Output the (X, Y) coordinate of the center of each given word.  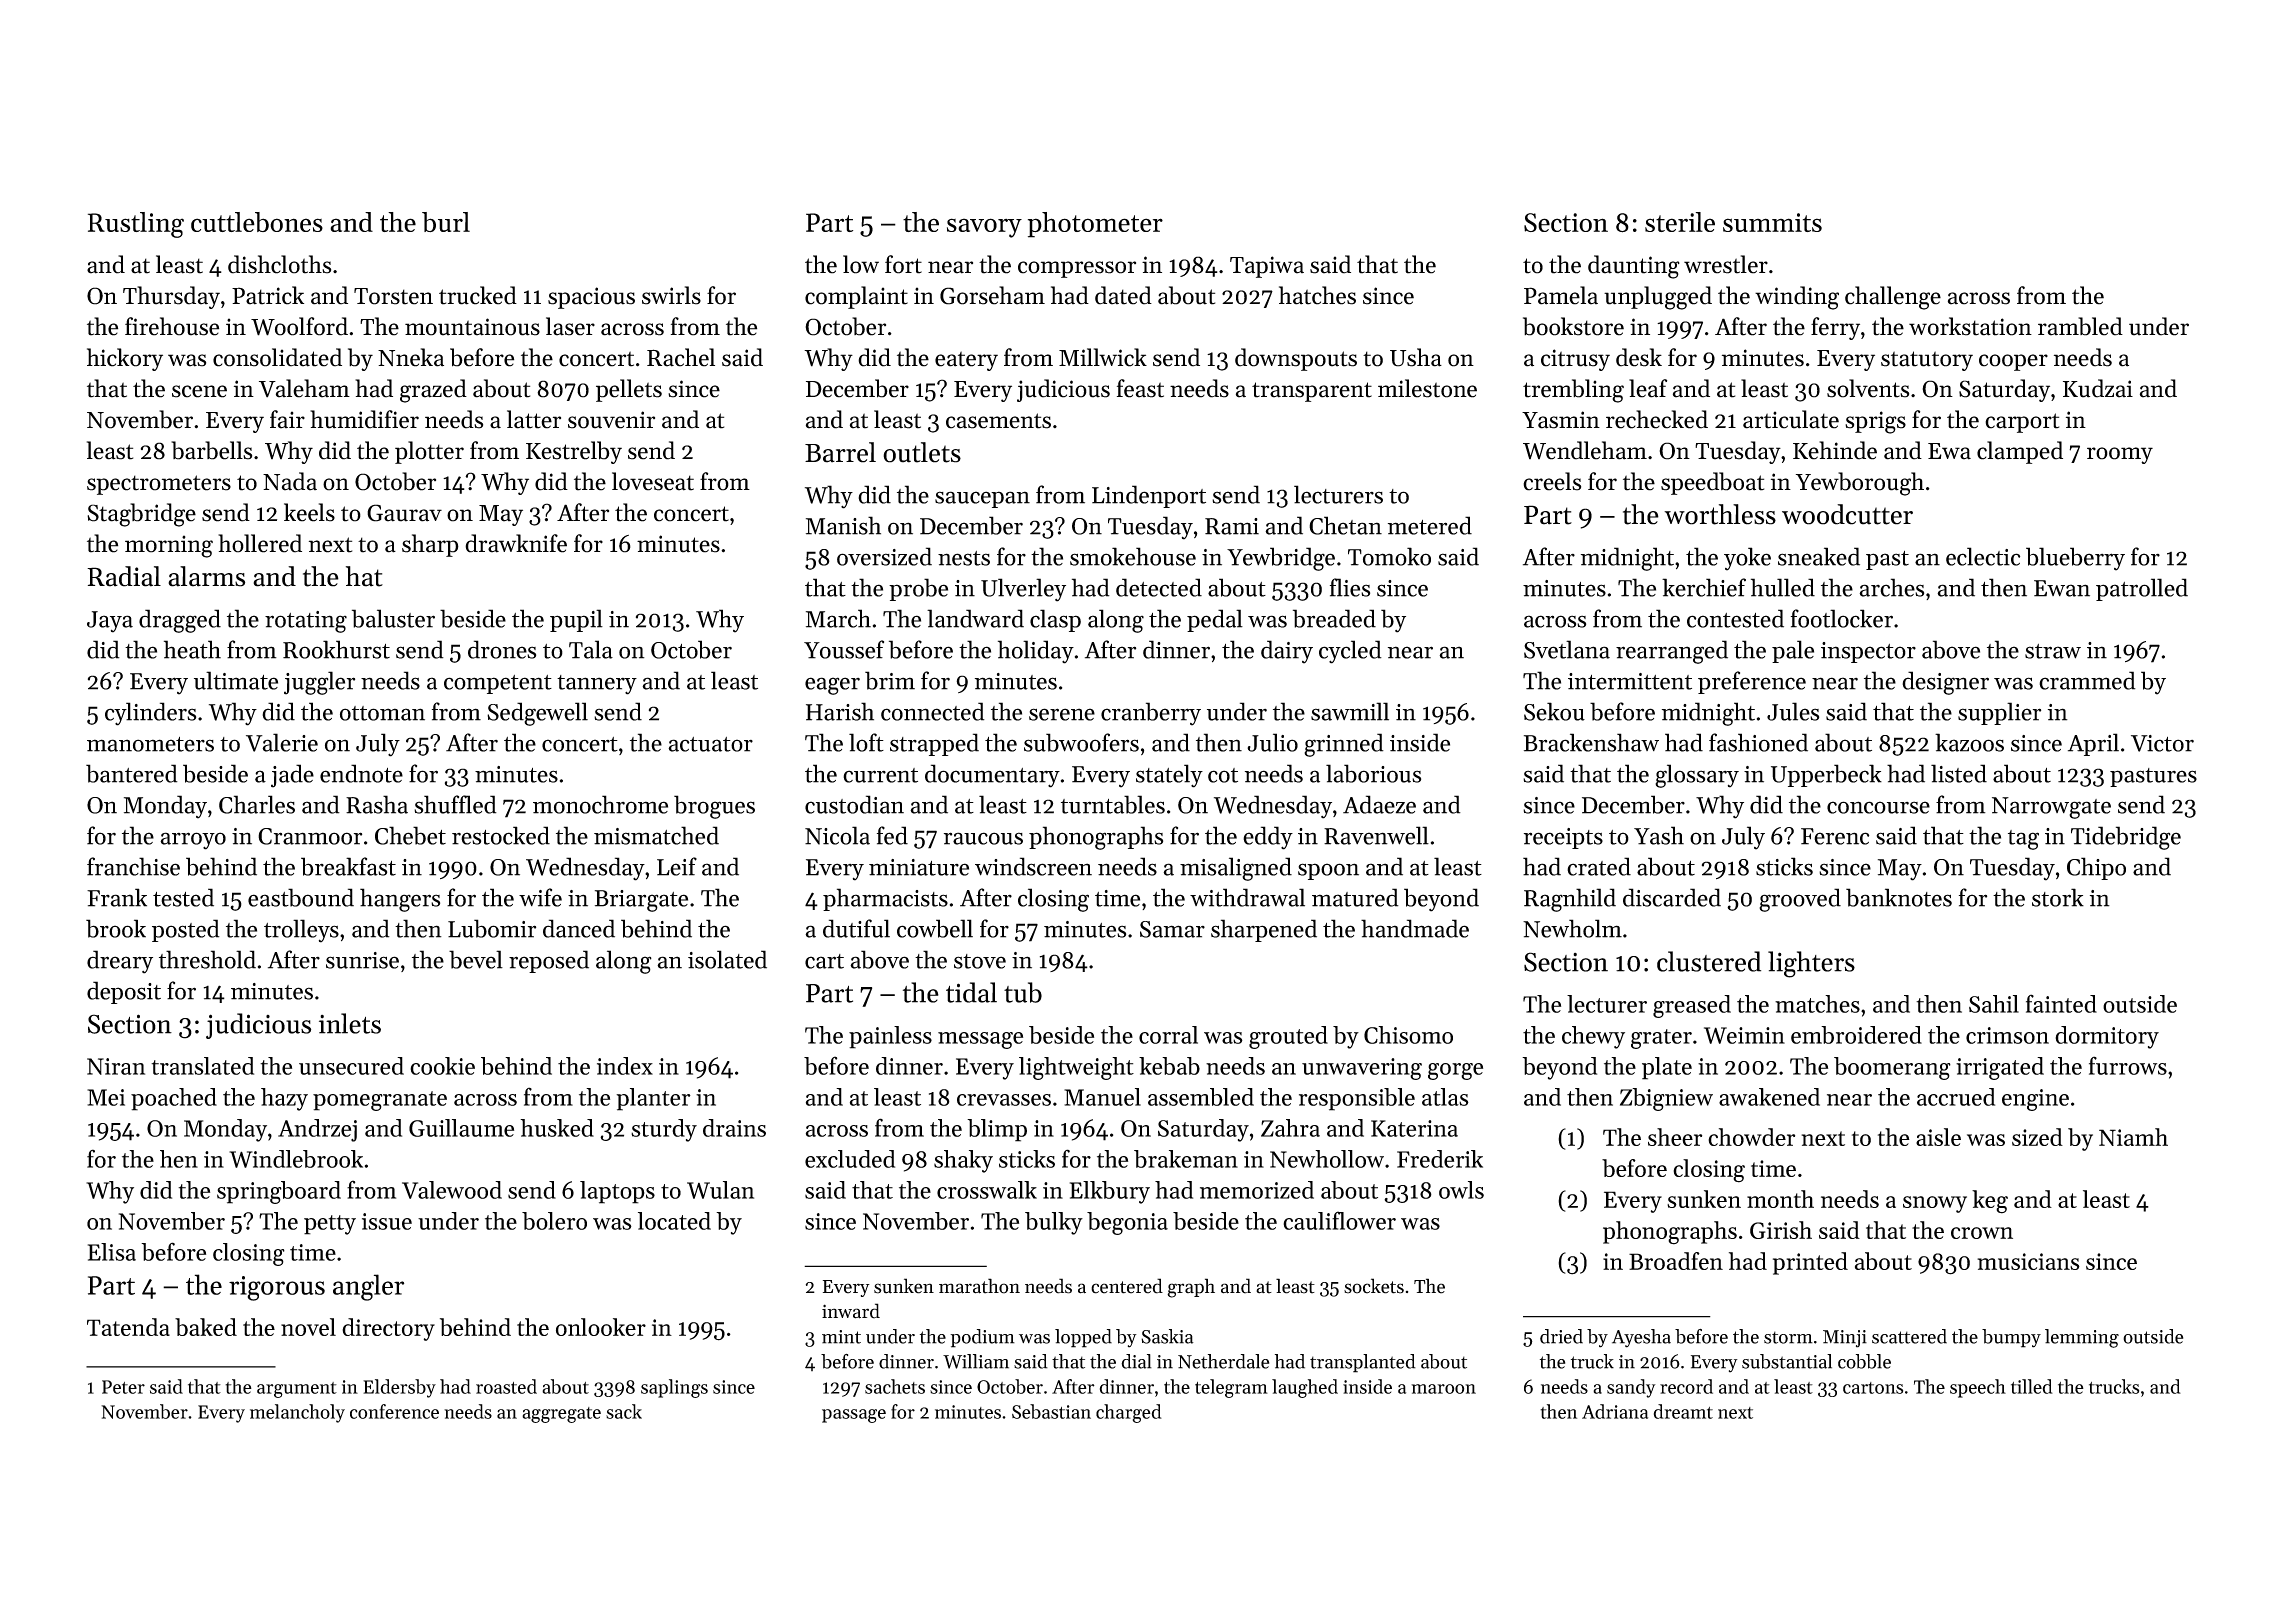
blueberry (2075, 559)
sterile (1680, 222)
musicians (2028, 1261)
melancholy (297, 1413)
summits (1772, 222)
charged (1129, 1413)
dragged (180, 621)
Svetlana (1567, 649)
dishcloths (279, 264)
